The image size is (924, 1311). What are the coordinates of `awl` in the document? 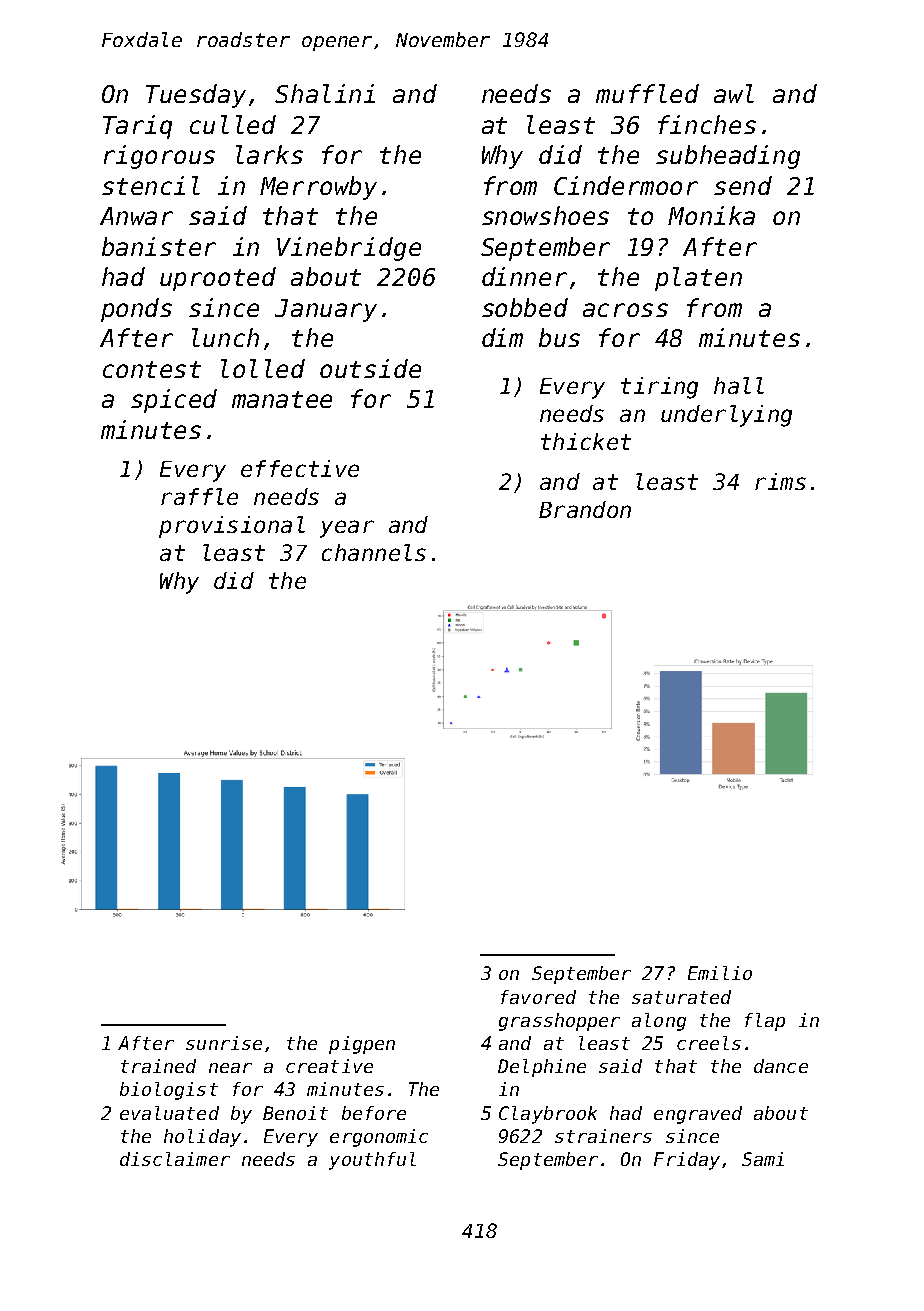 It's located at (734, 93).
